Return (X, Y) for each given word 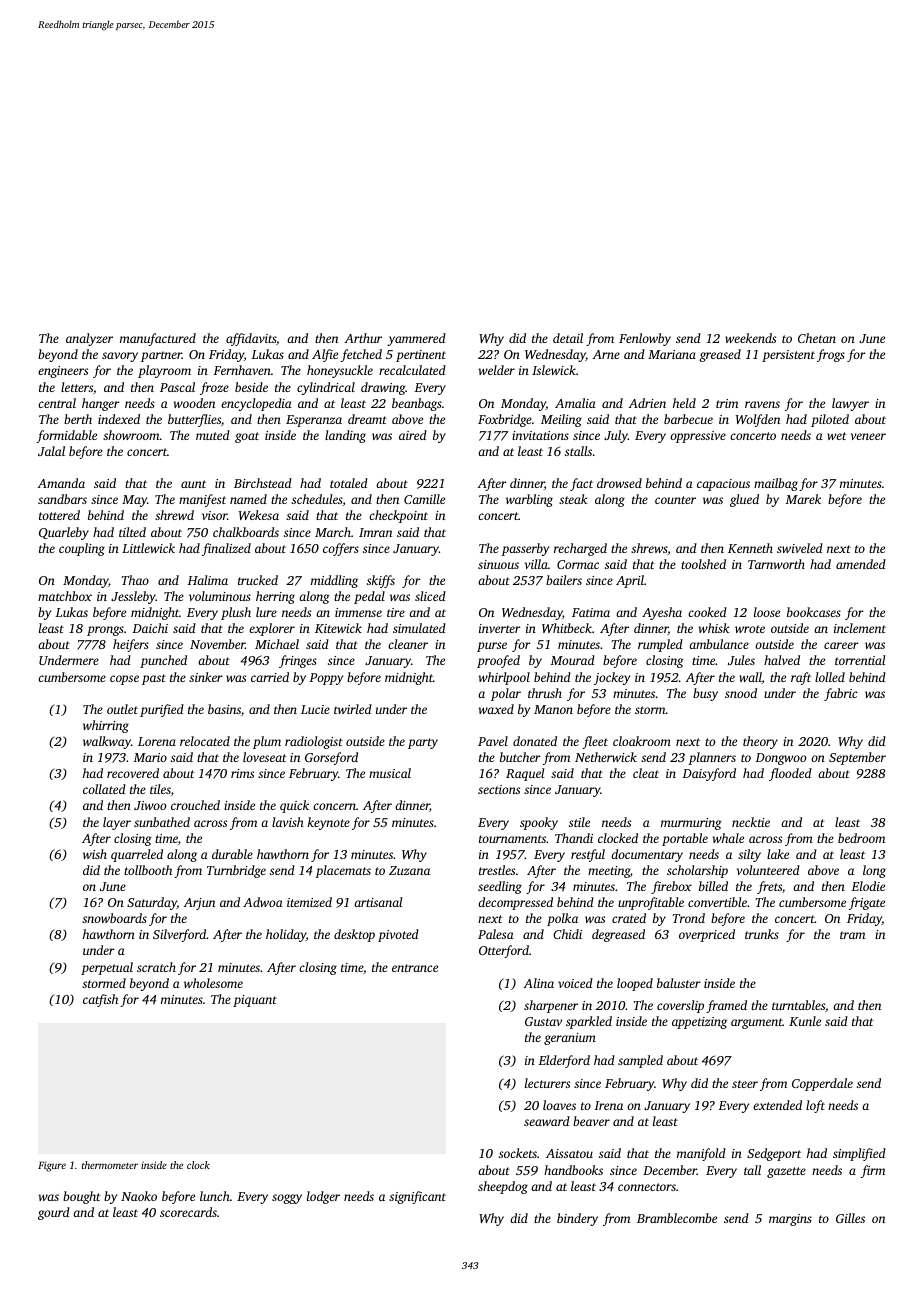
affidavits (251, 339)
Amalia (575, 403)
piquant (255, 1001)
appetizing (699, 1023)
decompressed (515, 903)
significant (417, 1197)
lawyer (850, 404)
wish (95, 854)
